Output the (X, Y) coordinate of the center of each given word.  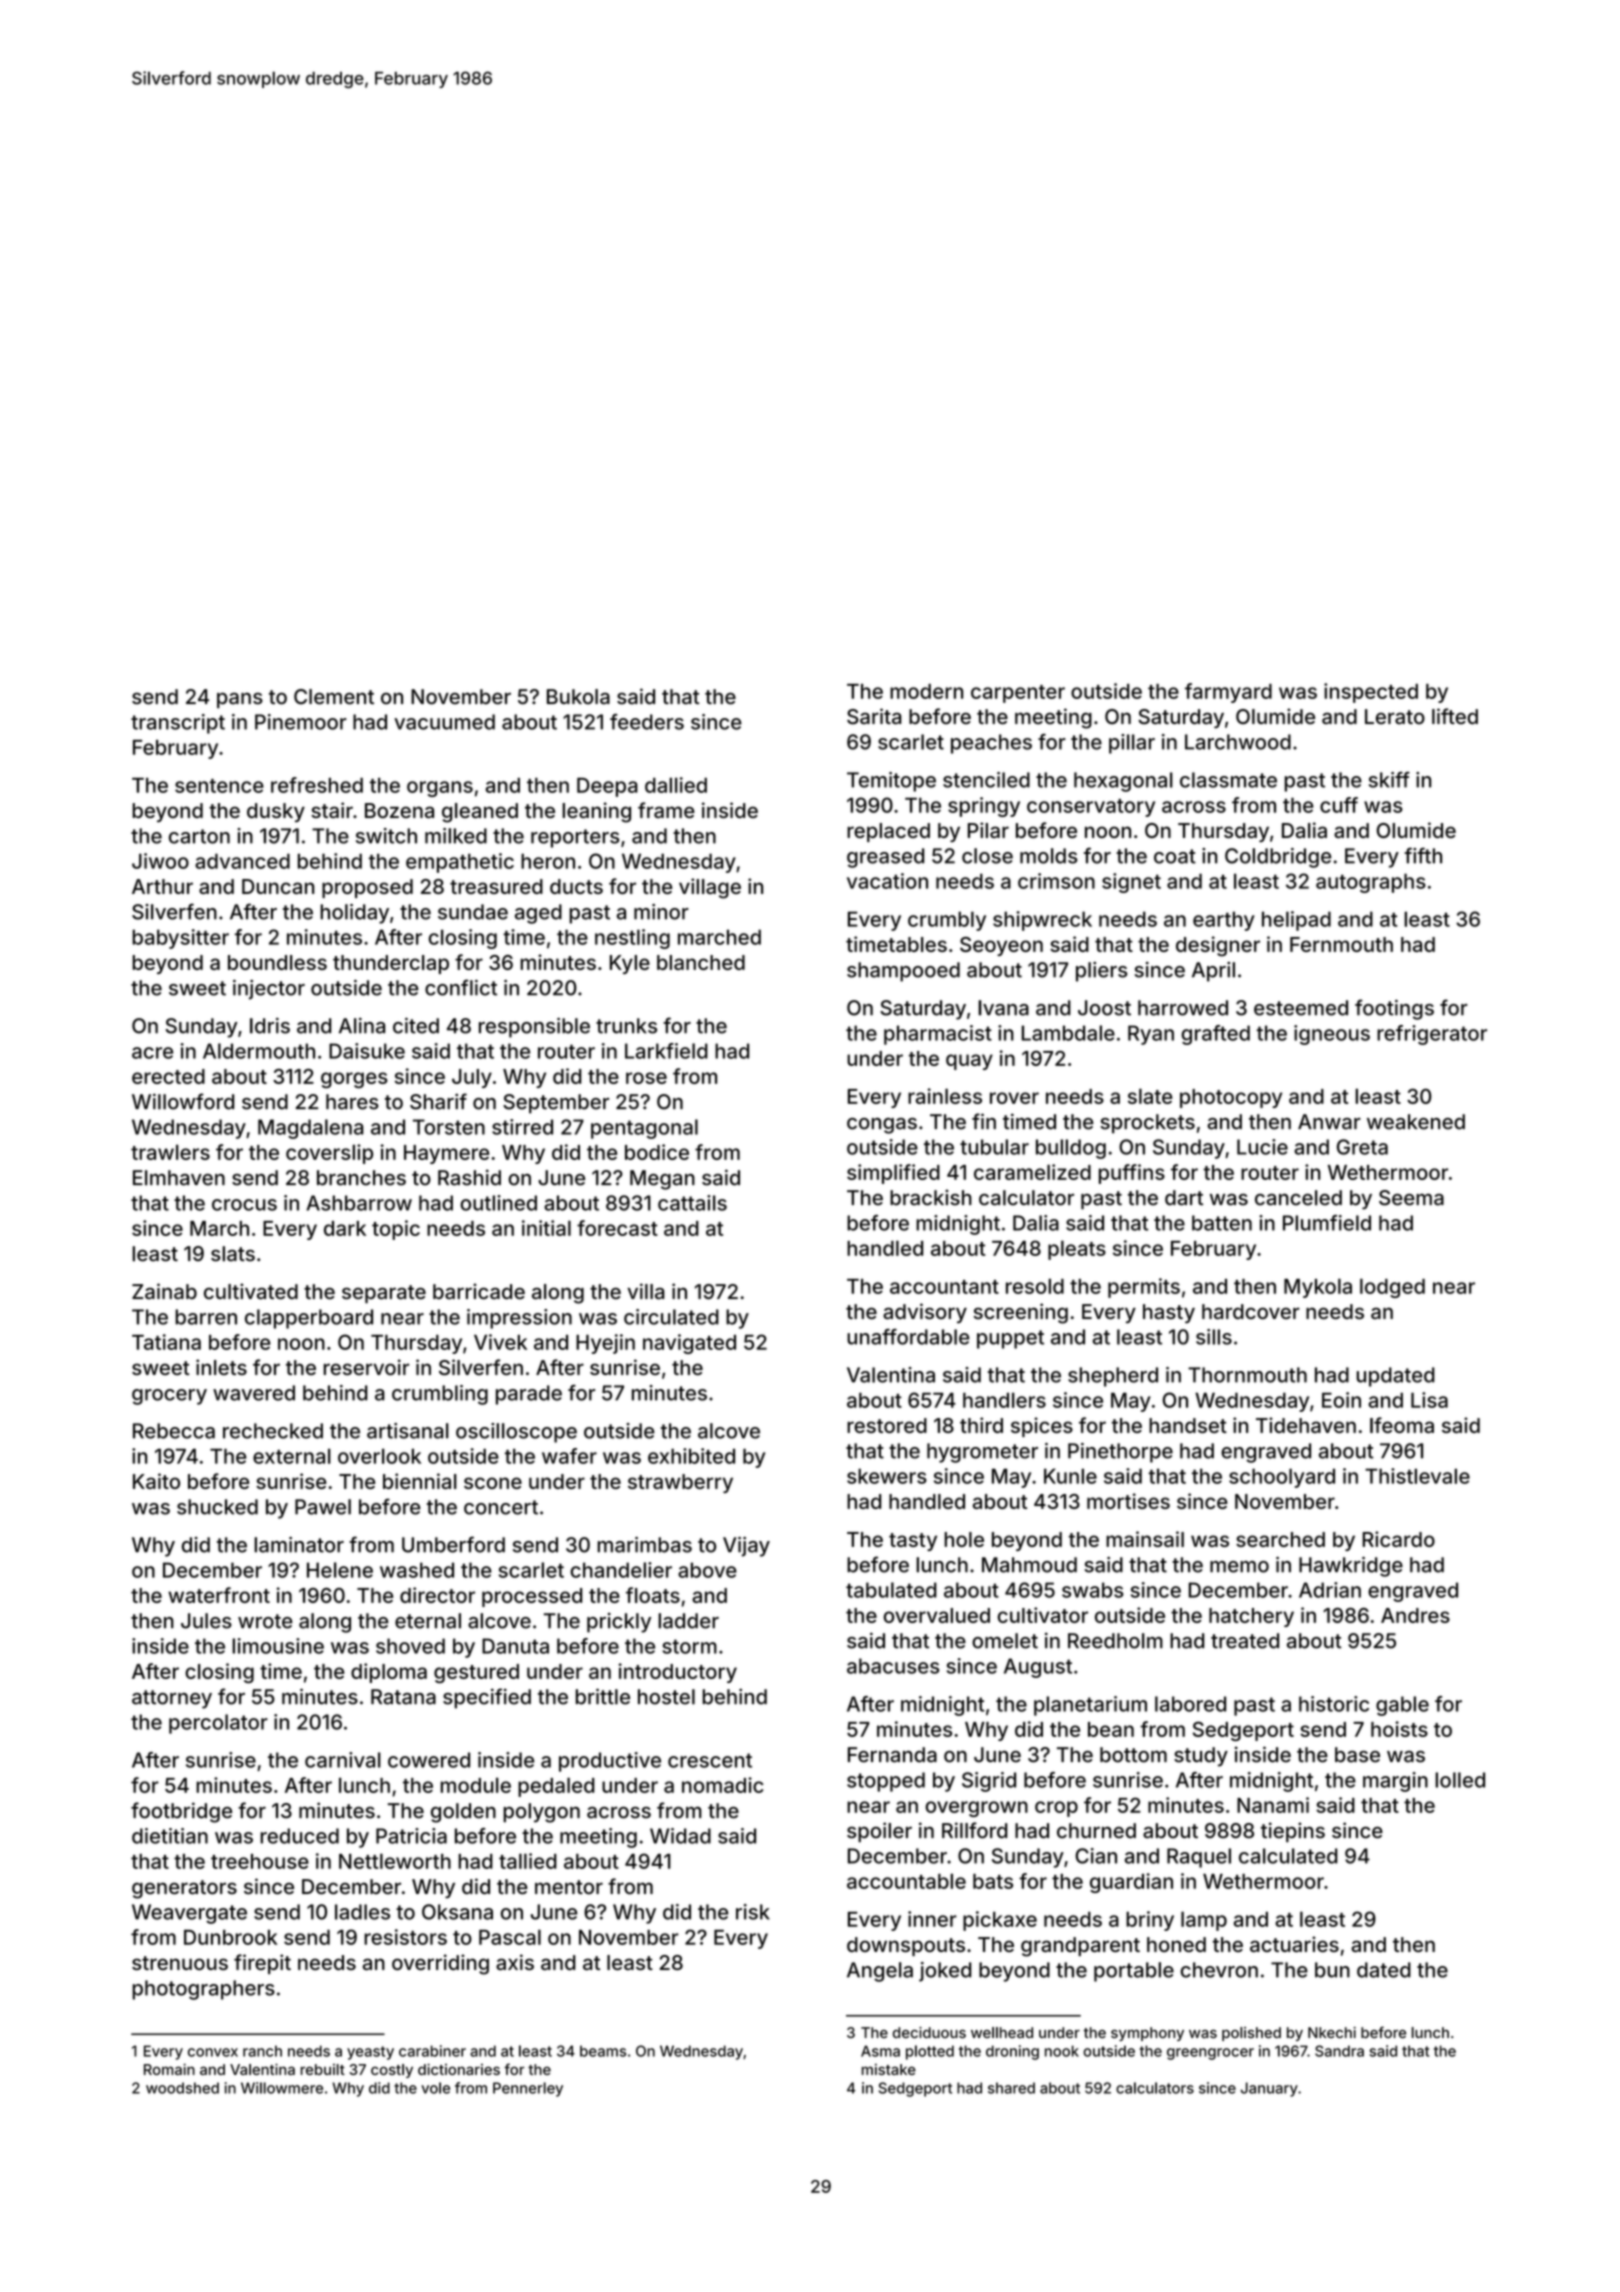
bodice (657, 1152)
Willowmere (282, 2088)
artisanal (408, 1431)
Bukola (578, 697)
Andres (1415, 1615)
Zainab (164, 1291)
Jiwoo (160, 861)
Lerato (1395, 716)
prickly (619, 1623)
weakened (1416, 1122)
